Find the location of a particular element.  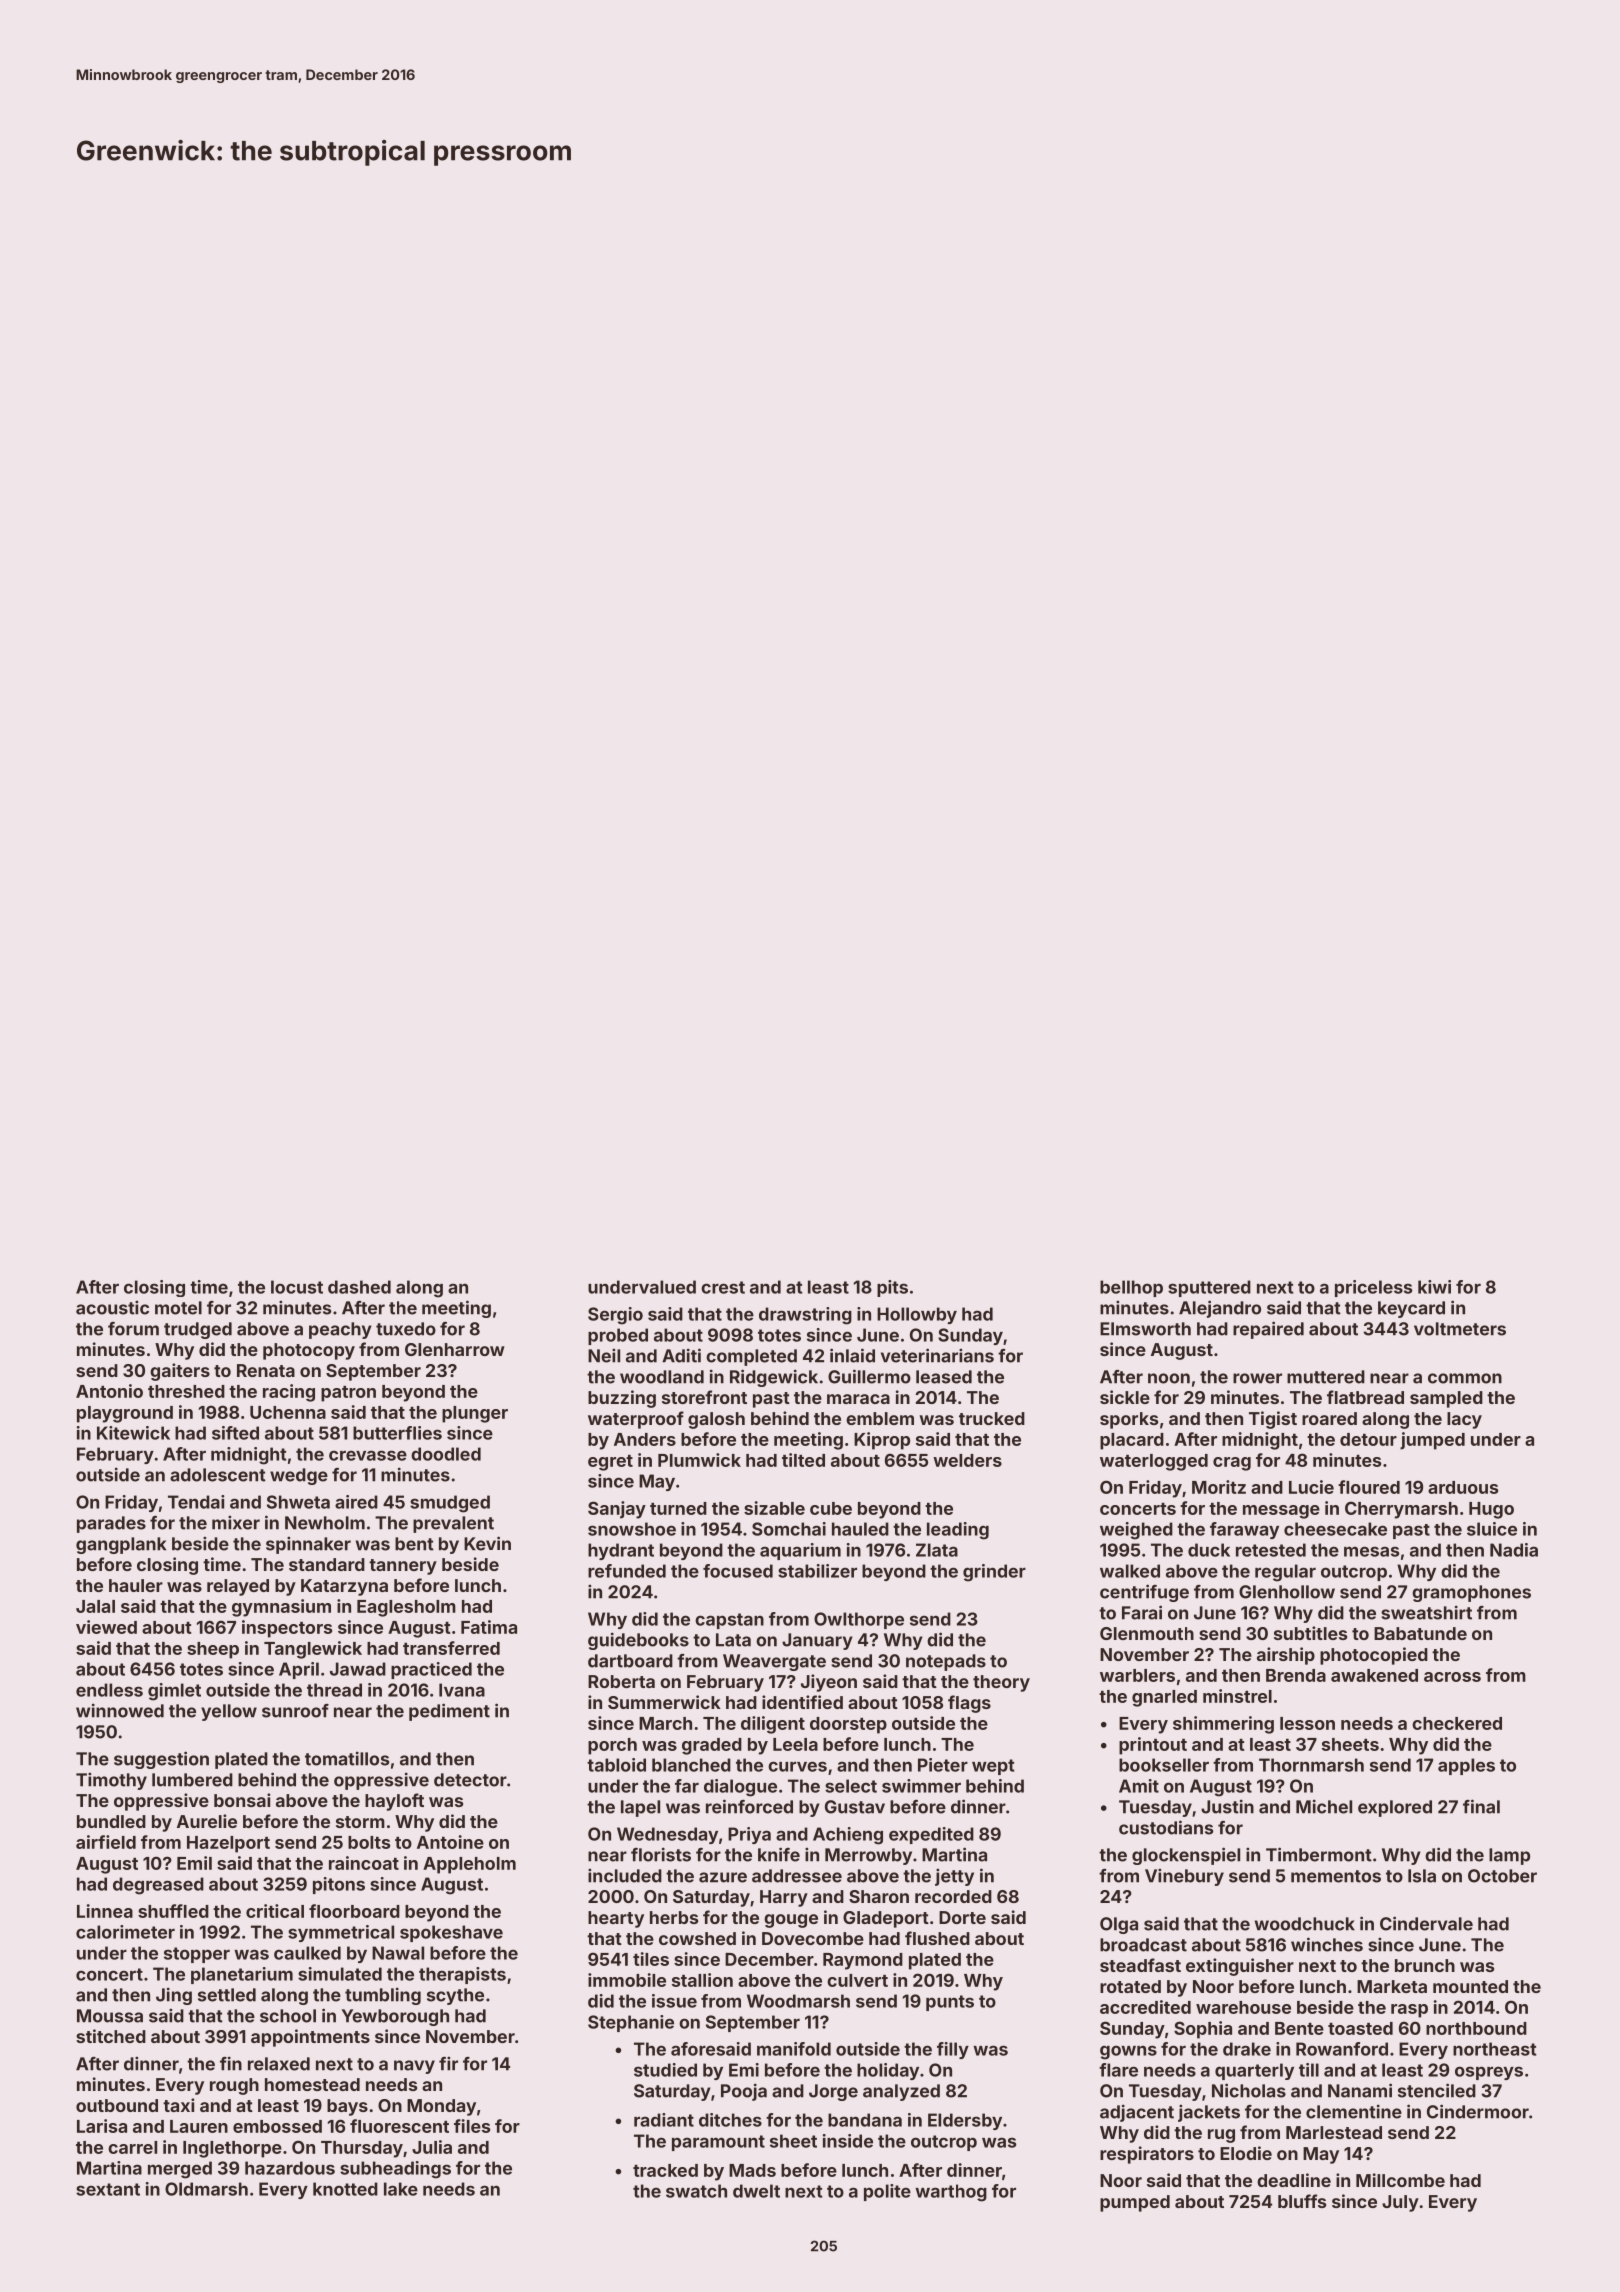

expedited is located at coordinates (931, 1835).
